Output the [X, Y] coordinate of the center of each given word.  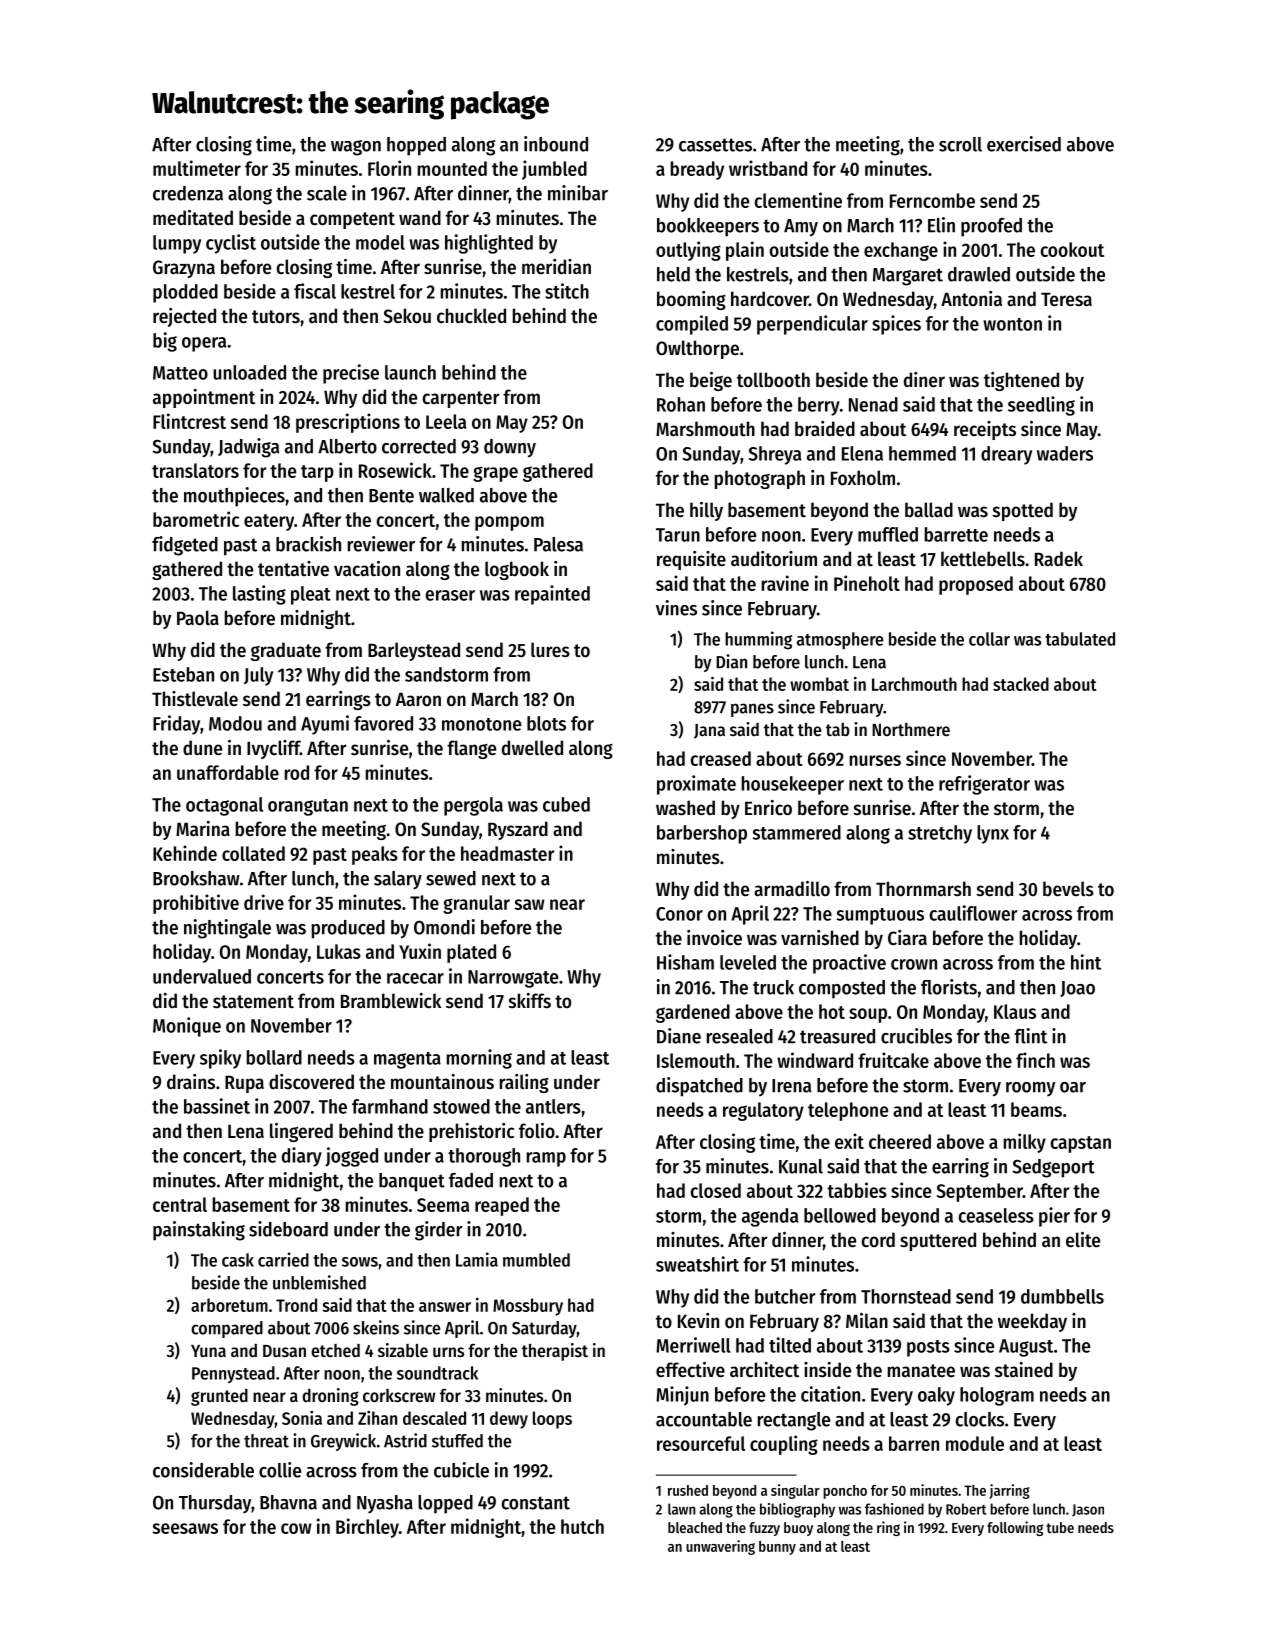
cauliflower [973, 913]
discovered [311, 1082]
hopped [416, 146]
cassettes [715, 145]
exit [849, 1141]
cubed [566, 804]
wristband [768, 168]
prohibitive [196, 904]
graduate [286, 651]
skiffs [530, 1000]
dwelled [532, 748]
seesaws [185, 1528]
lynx [993, 834]
